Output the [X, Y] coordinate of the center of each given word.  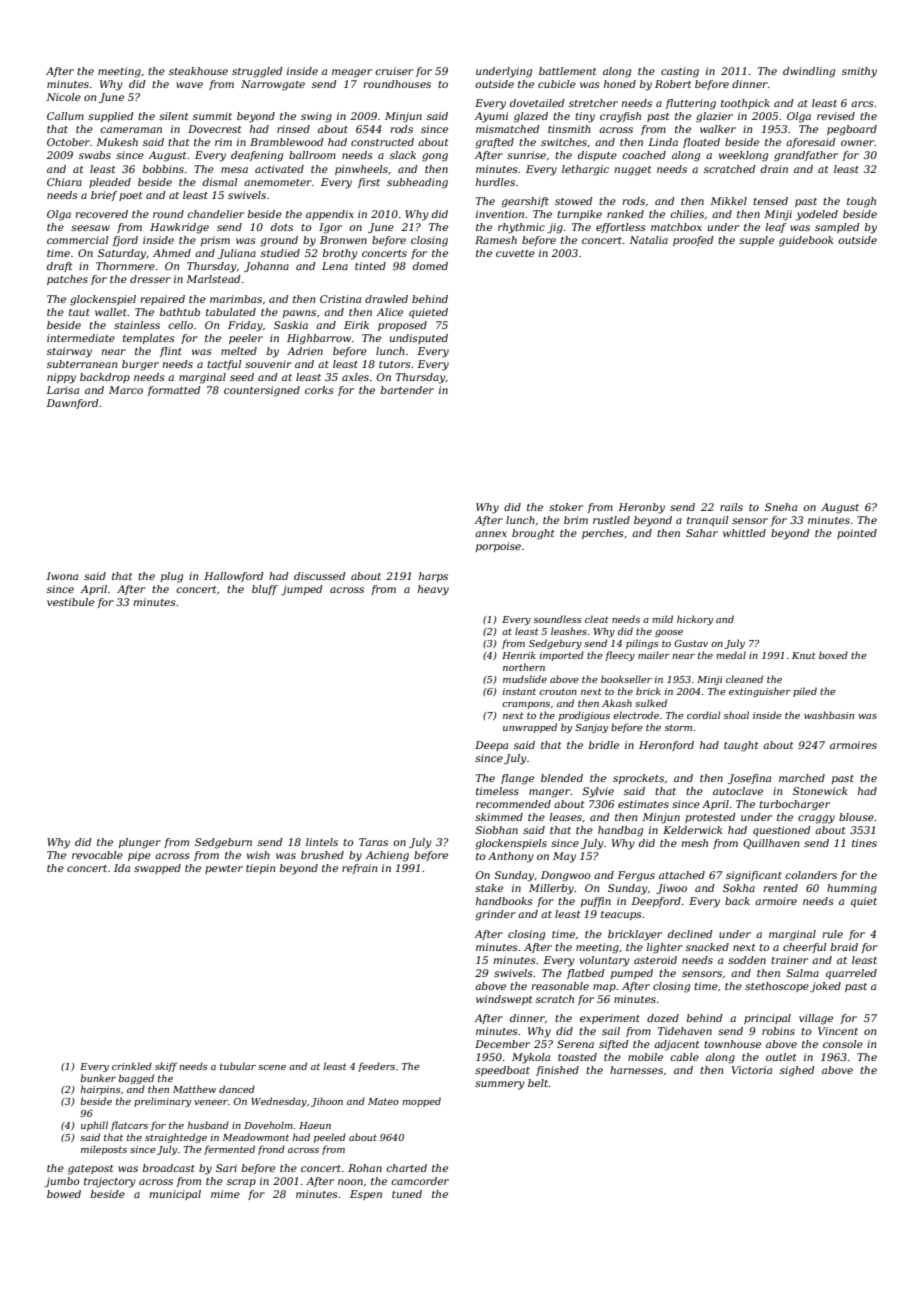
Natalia [648, 240]
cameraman [131, 130]
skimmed [499, 817]
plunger [140, 843]
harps [433, 577]
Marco [126, 390]
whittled [744, 533]
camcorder [420, 1181]
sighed [797, 1071]
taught [741, 746]
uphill [94, 1126]
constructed [382, 142]
